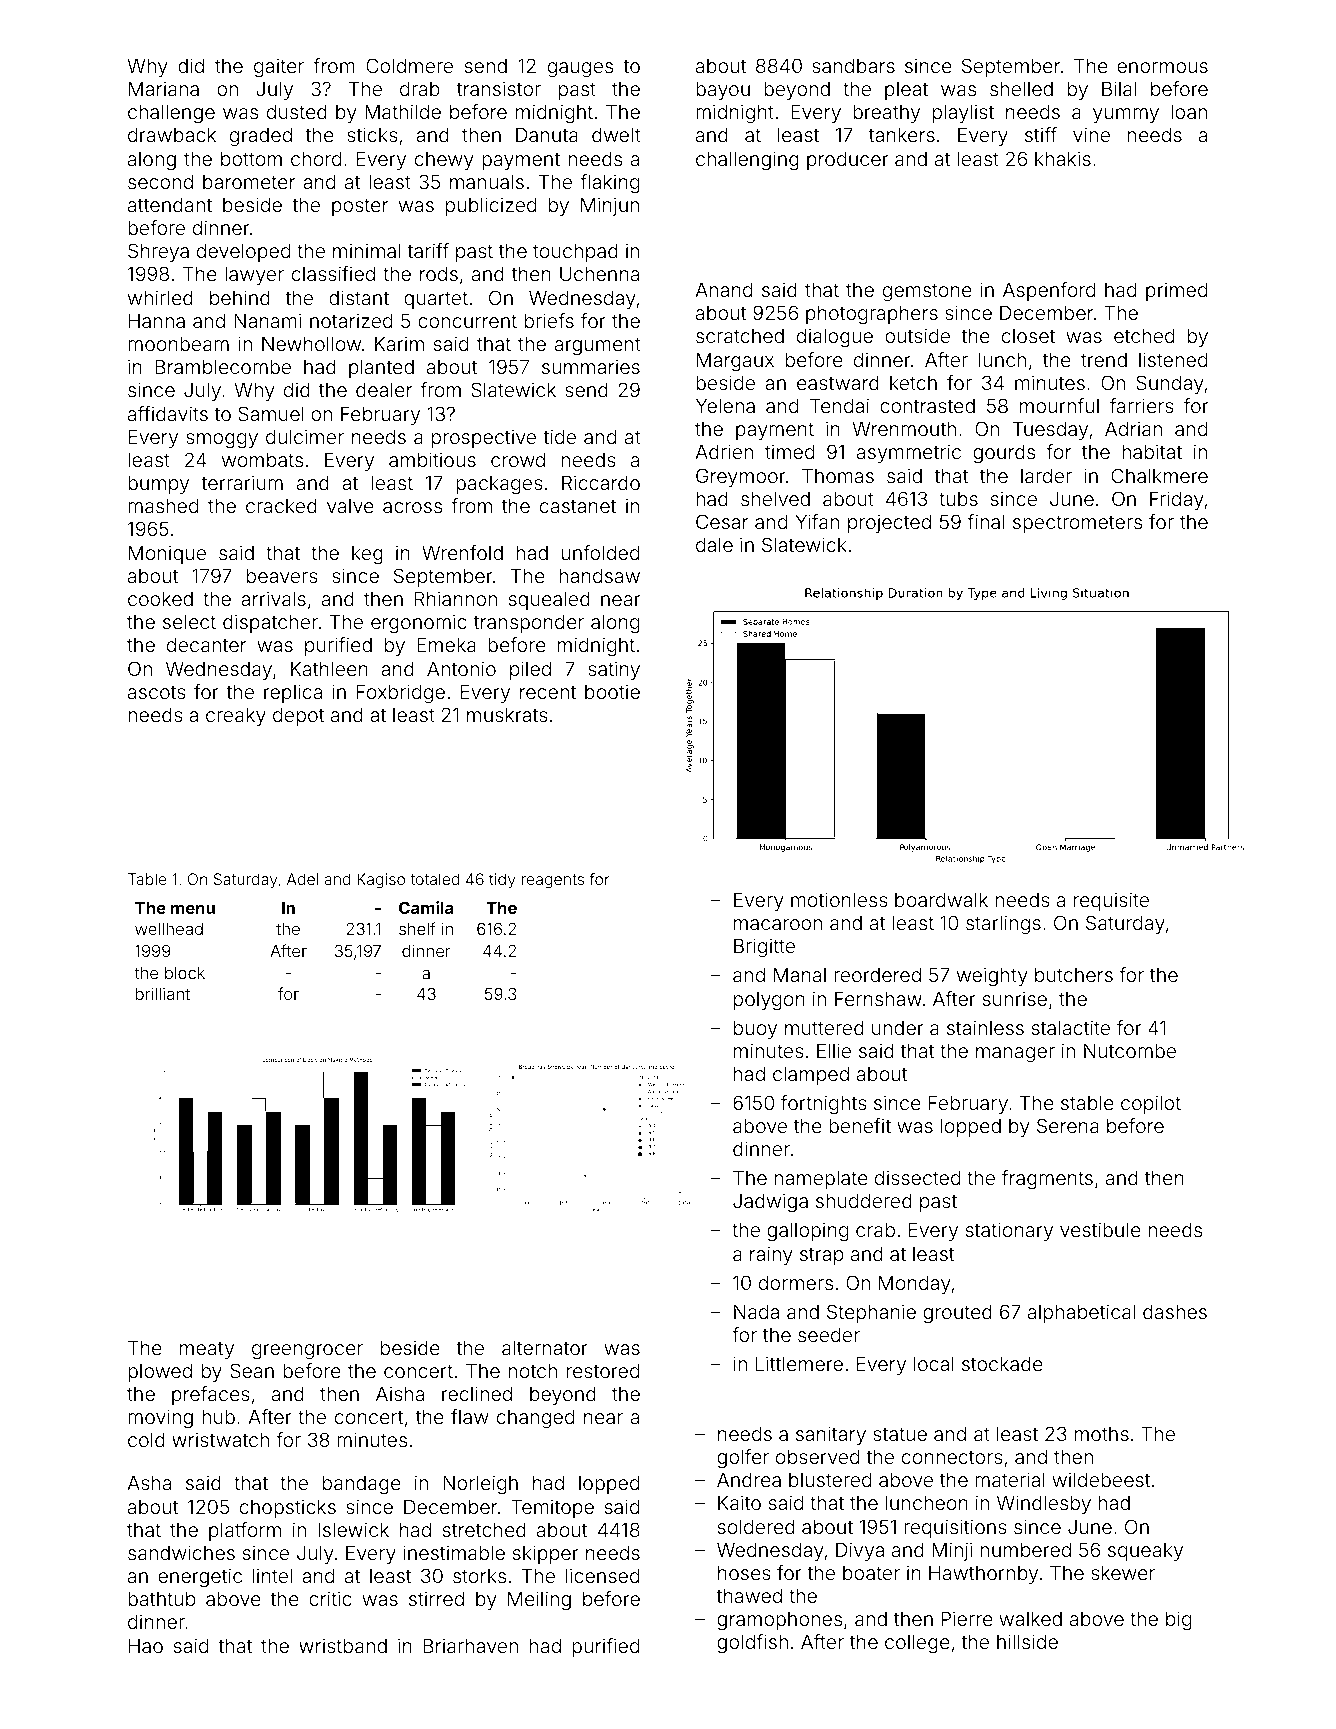 This image has width=1336, height=1729. What do you see at coordinates (1021, 88) in the image?
I see `shelled` at bounding box center [1021, 88].
